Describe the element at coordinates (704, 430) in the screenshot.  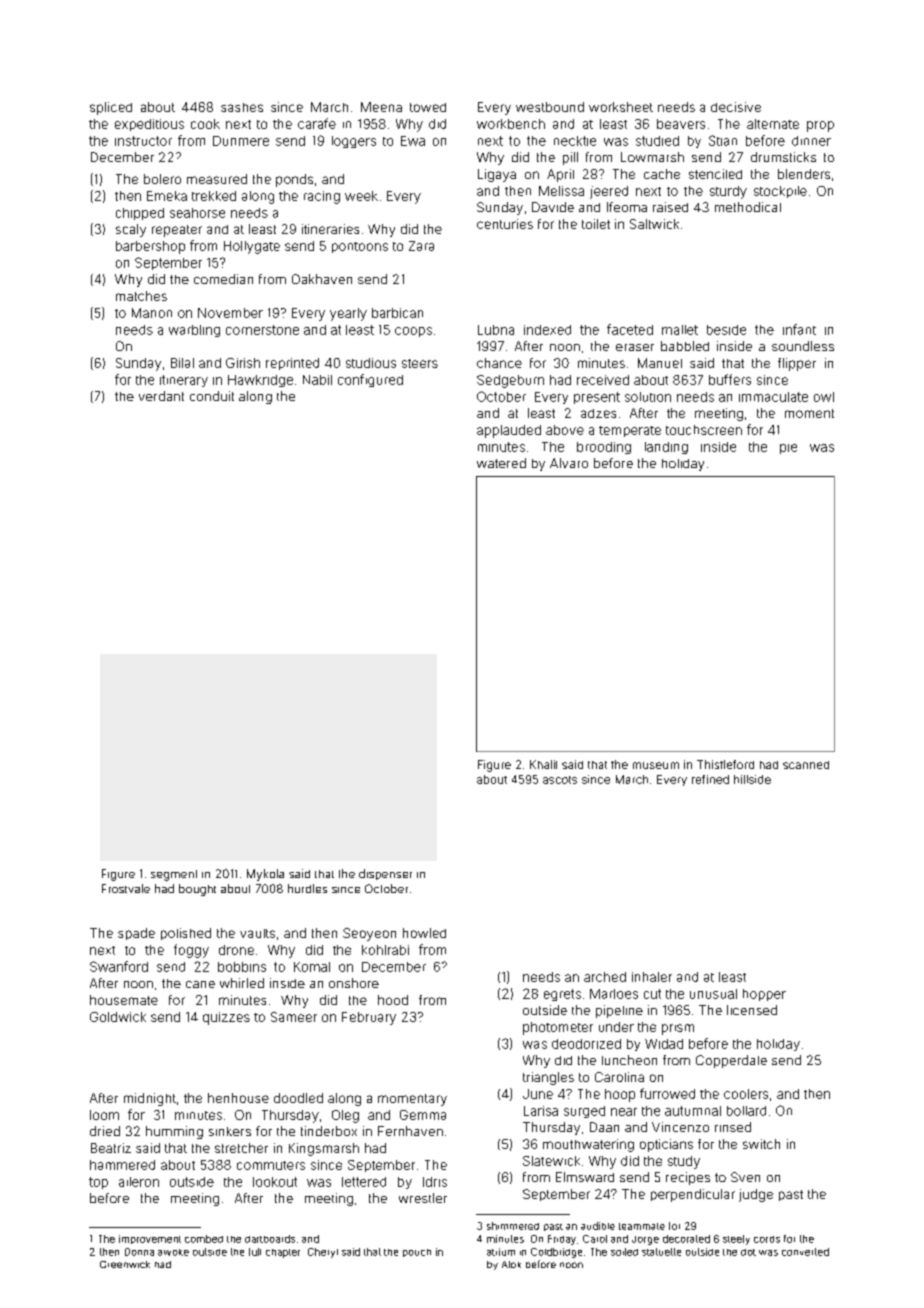
I see `touchscreen` at that location.
